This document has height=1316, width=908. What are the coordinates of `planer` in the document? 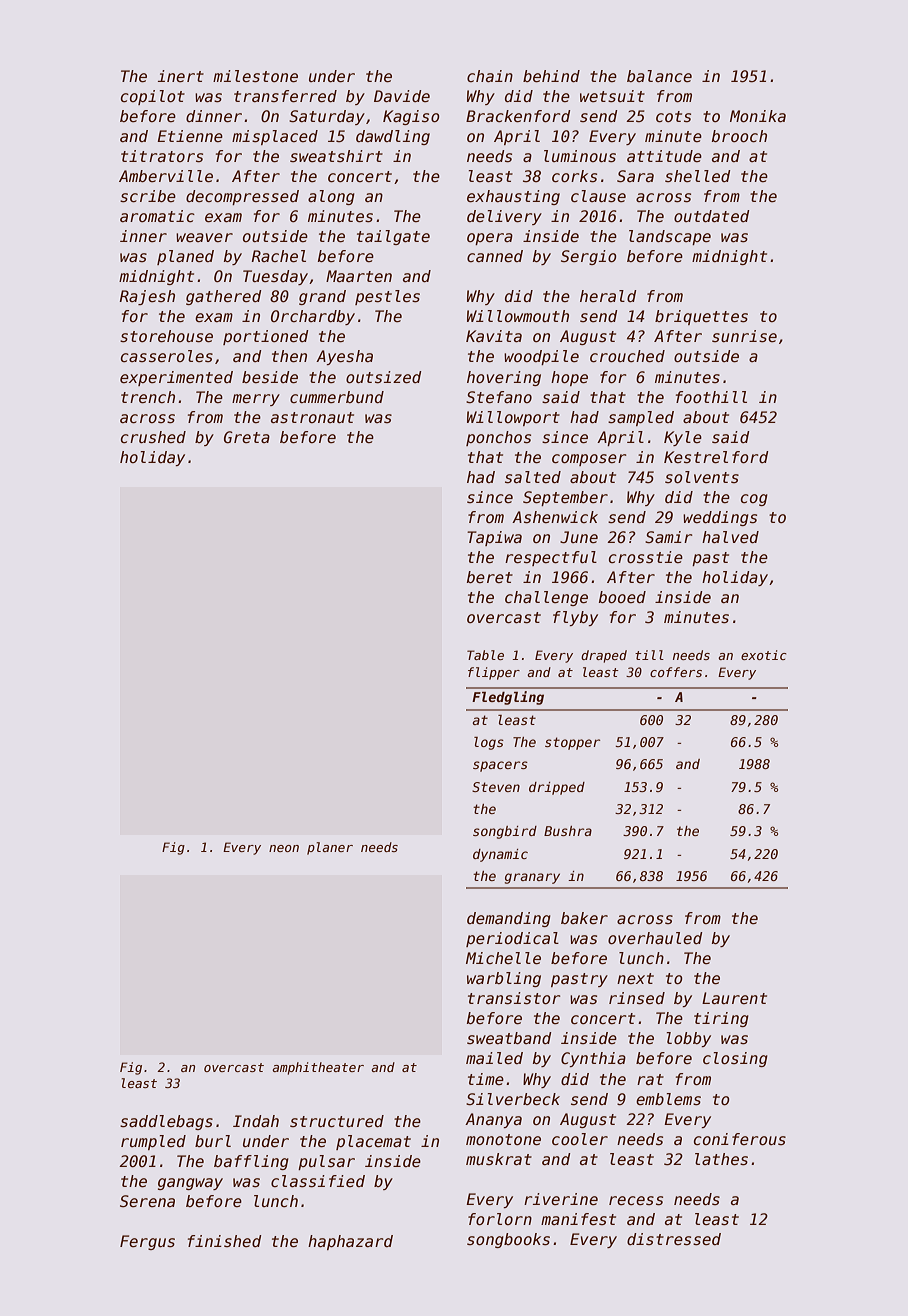 It's located at (330, 848).
